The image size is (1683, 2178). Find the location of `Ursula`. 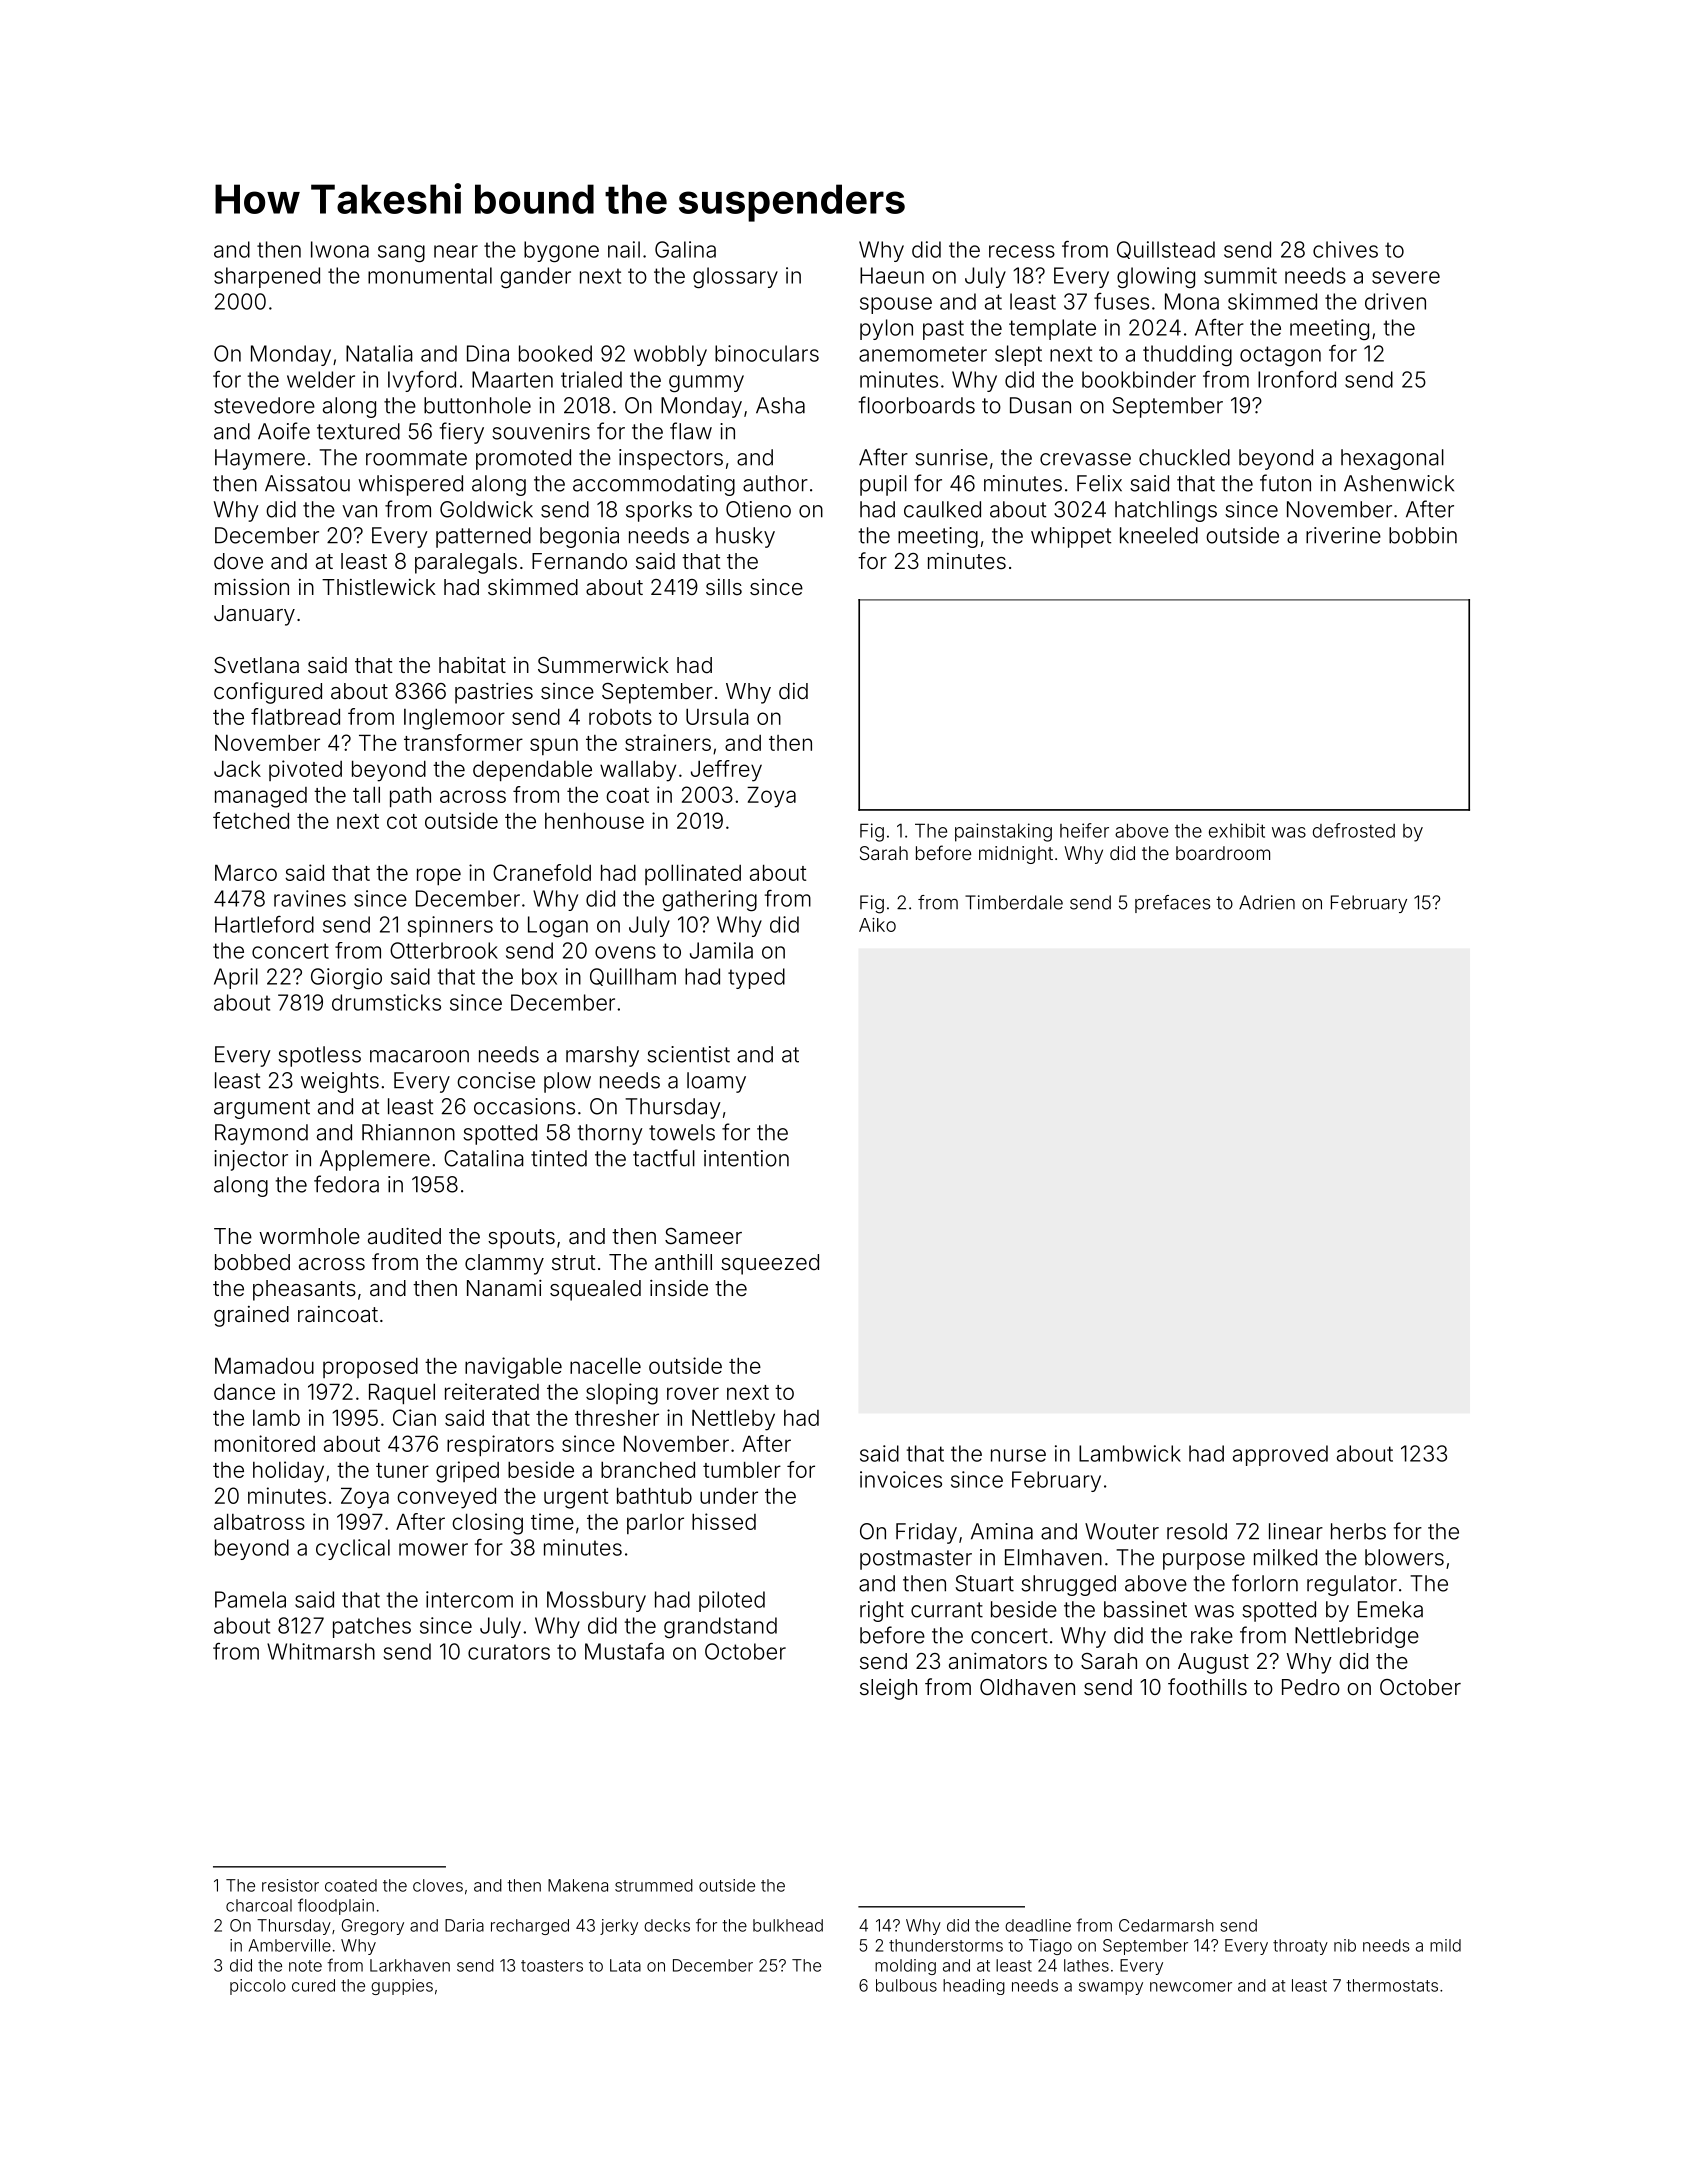

Ursula is located at coordinates (717, 716).
